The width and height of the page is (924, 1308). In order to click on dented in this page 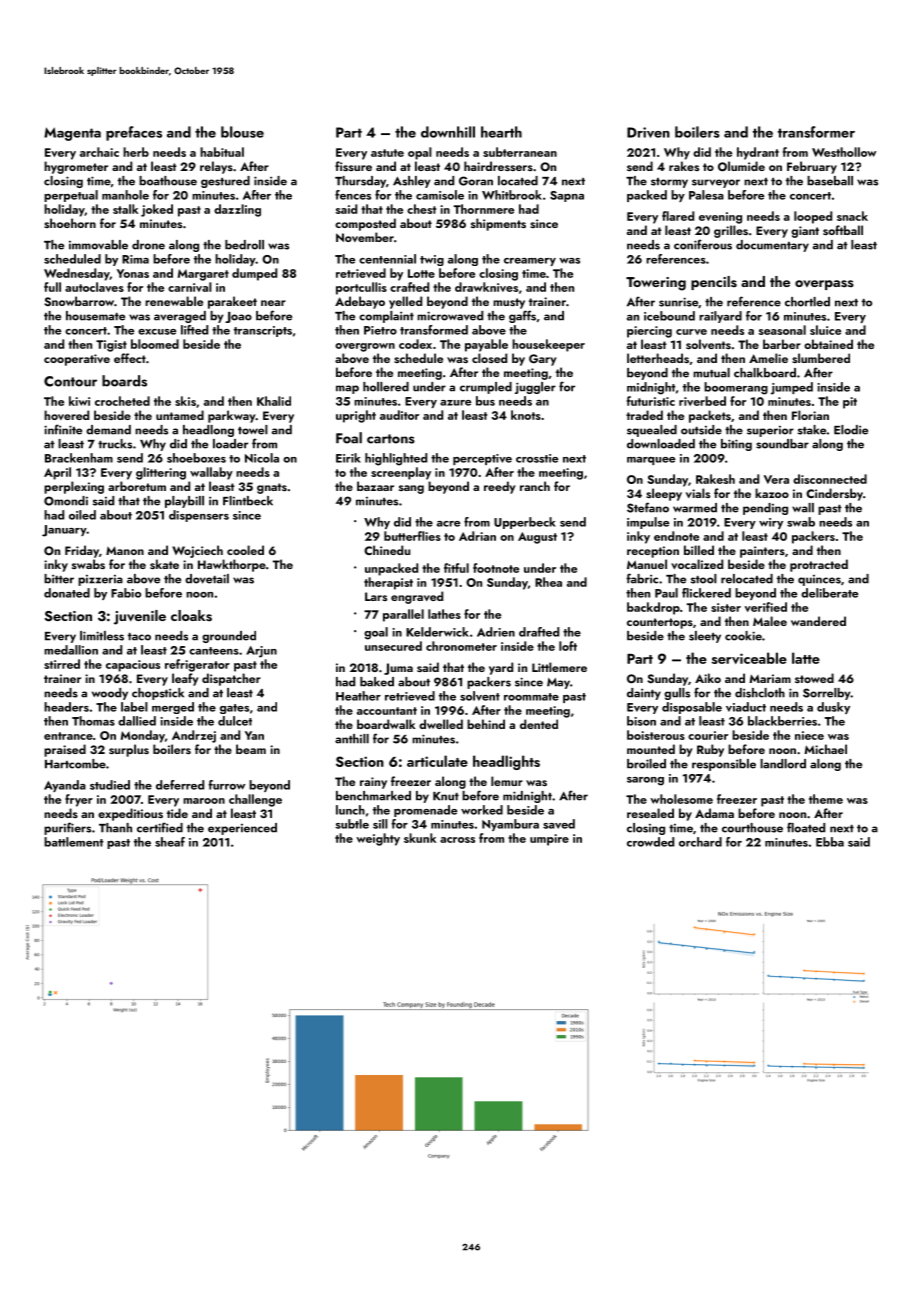, I will do `click(539, 724)`.
